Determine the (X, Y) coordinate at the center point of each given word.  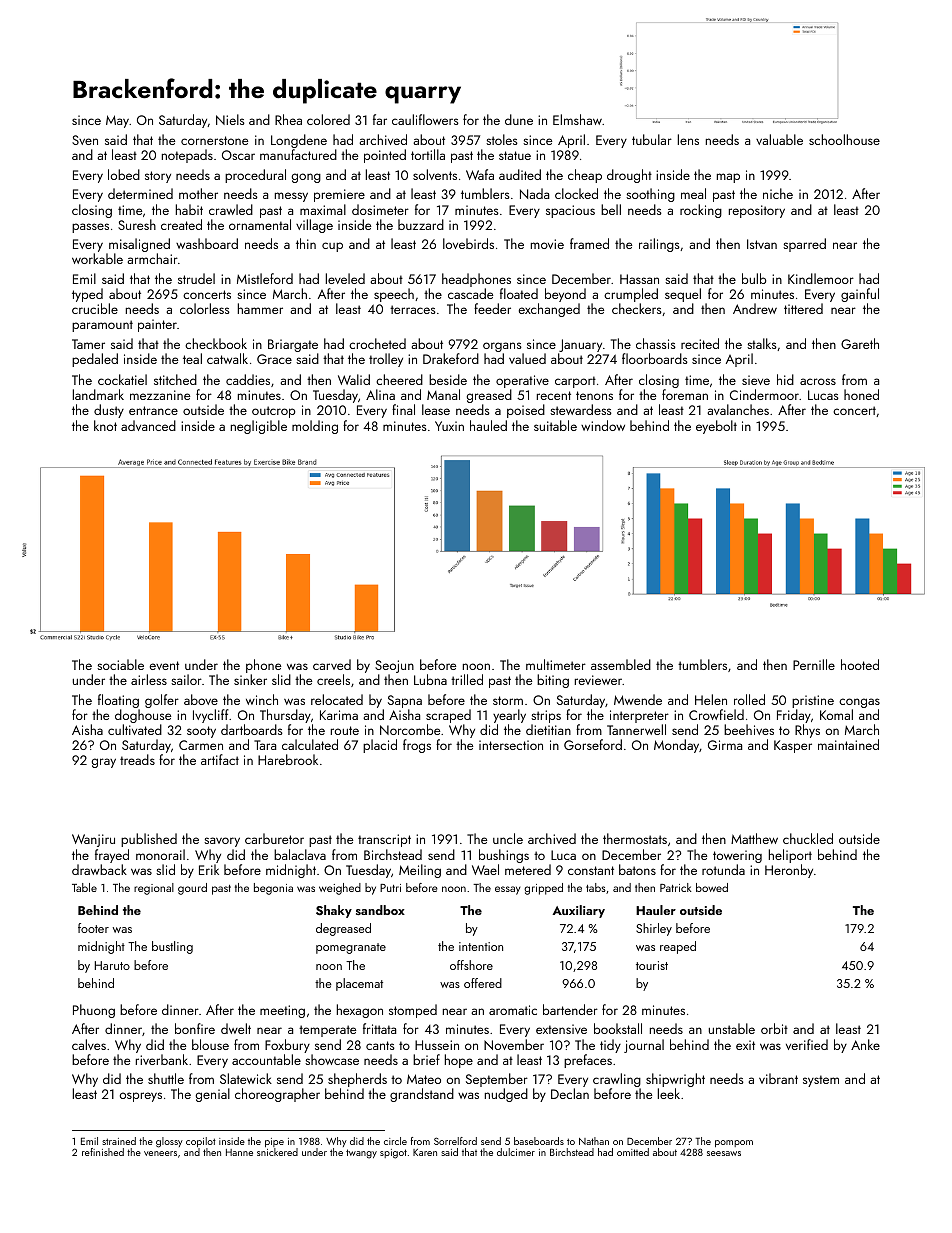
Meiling (420, 871)
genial (213, 1095)
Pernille (814, 664)
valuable (779, 139)
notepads (187, 156)
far (380, 119)
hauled (488, 425)
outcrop (273, 412)
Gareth (860, 343)
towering (737, 856)
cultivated (135, 729)
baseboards (539, 1141)
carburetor (274, 838)
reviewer (598, 680)
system (821, 1081)
